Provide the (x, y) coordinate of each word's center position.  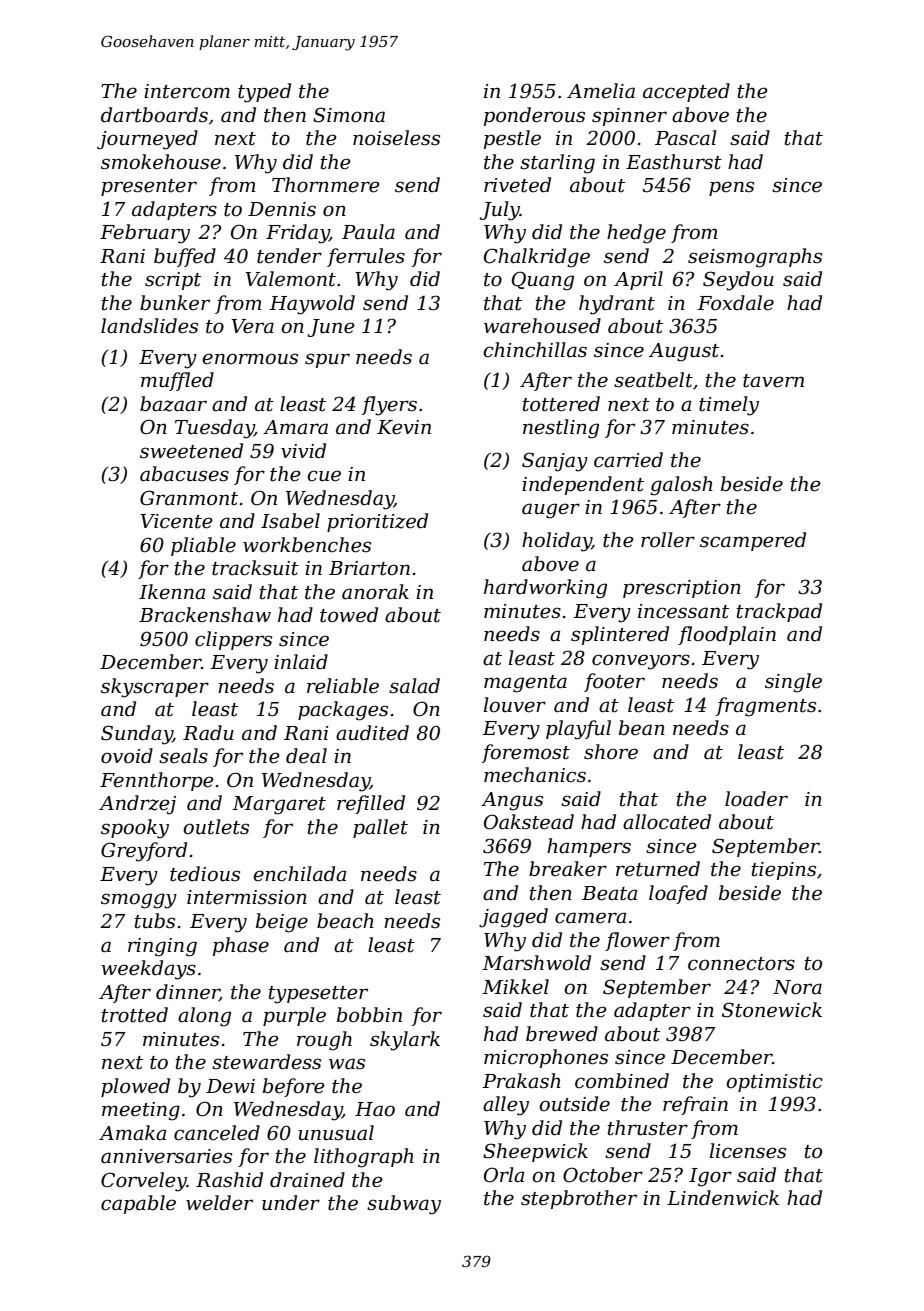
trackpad (779, 612)
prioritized (377, 522)
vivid (303, 451)
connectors (741, 964)
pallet (380, 828)
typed (264, 93)
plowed (135, 1087)
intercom (187, 91)
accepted (686, 92)
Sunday (137, 735)
